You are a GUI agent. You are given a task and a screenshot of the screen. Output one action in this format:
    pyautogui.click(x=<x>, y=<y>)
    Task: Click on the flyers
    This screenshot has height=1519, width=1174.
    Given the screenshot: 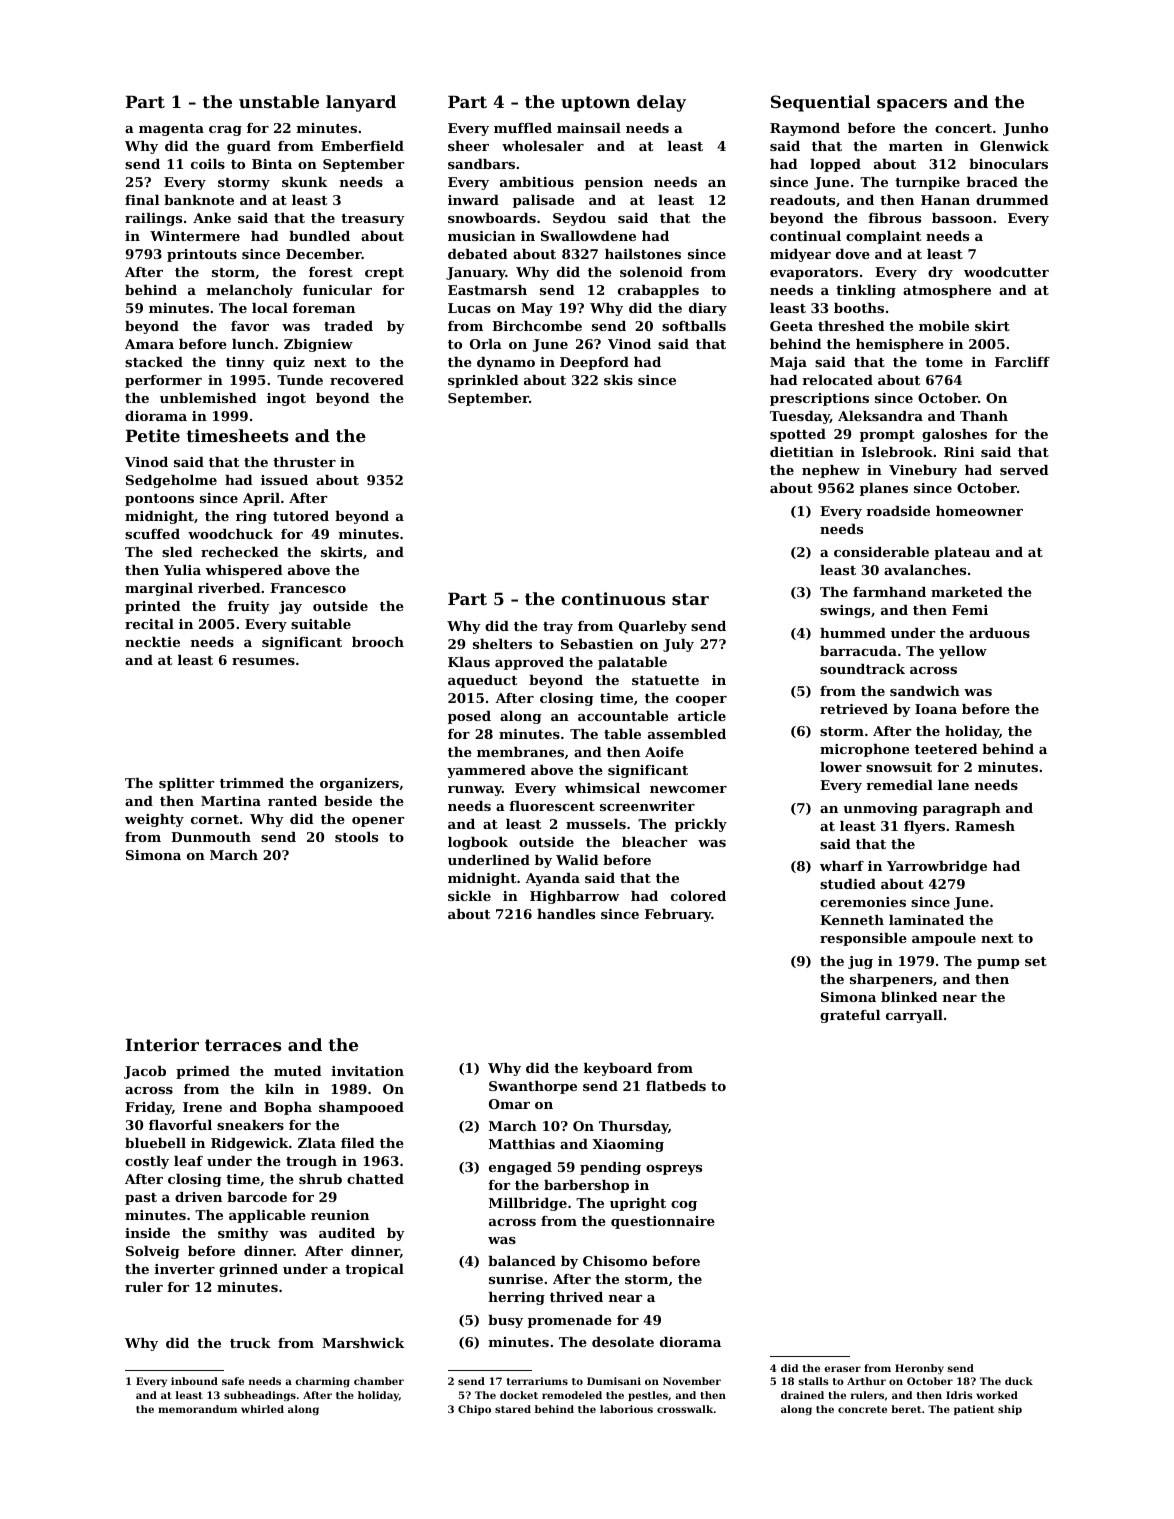 What is the action you would take?
    pyautogui.click(x=924, y=827)
